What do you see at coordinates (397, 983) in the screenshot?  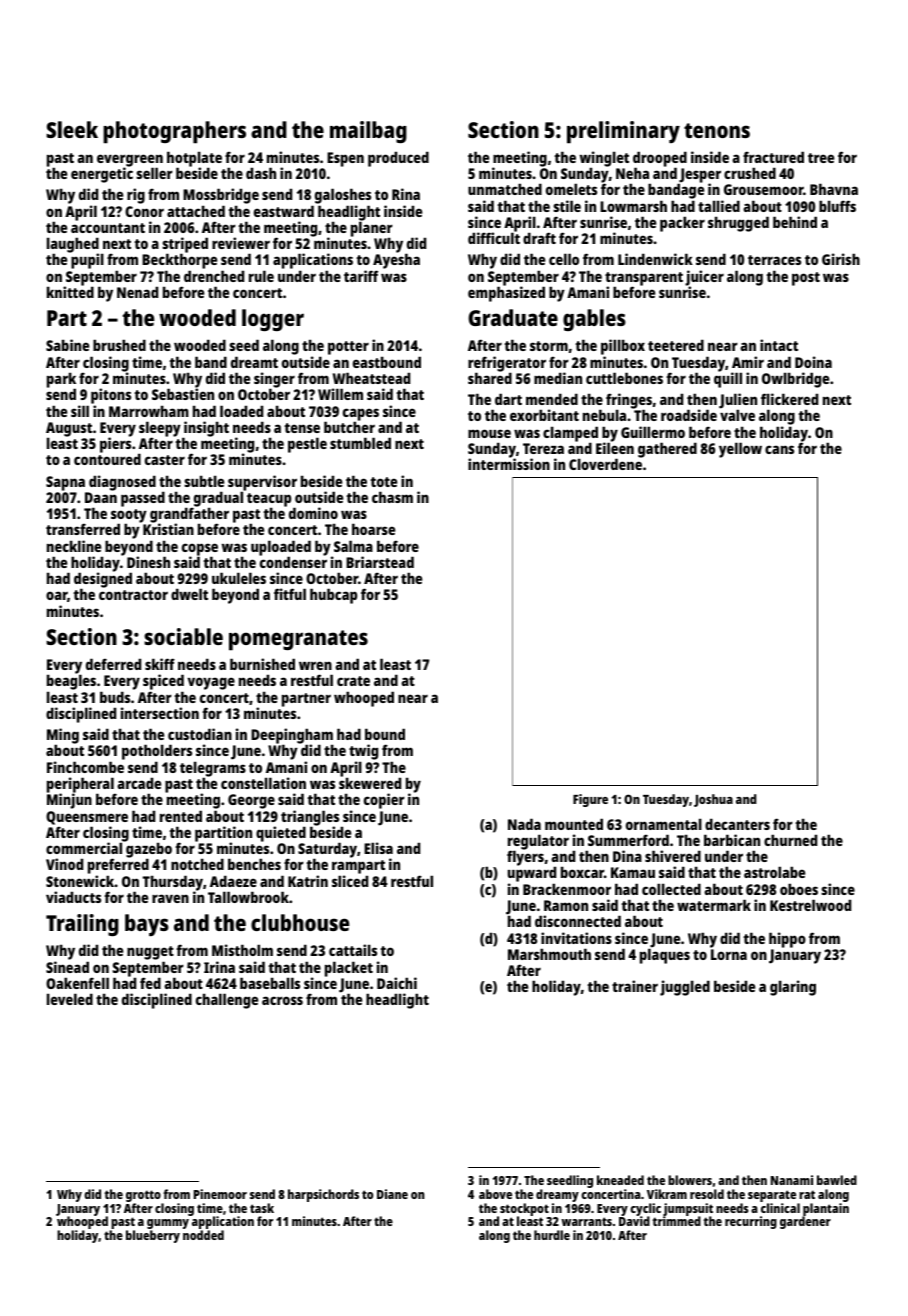 I see `Daichi` at bounding box center [397, 983].
